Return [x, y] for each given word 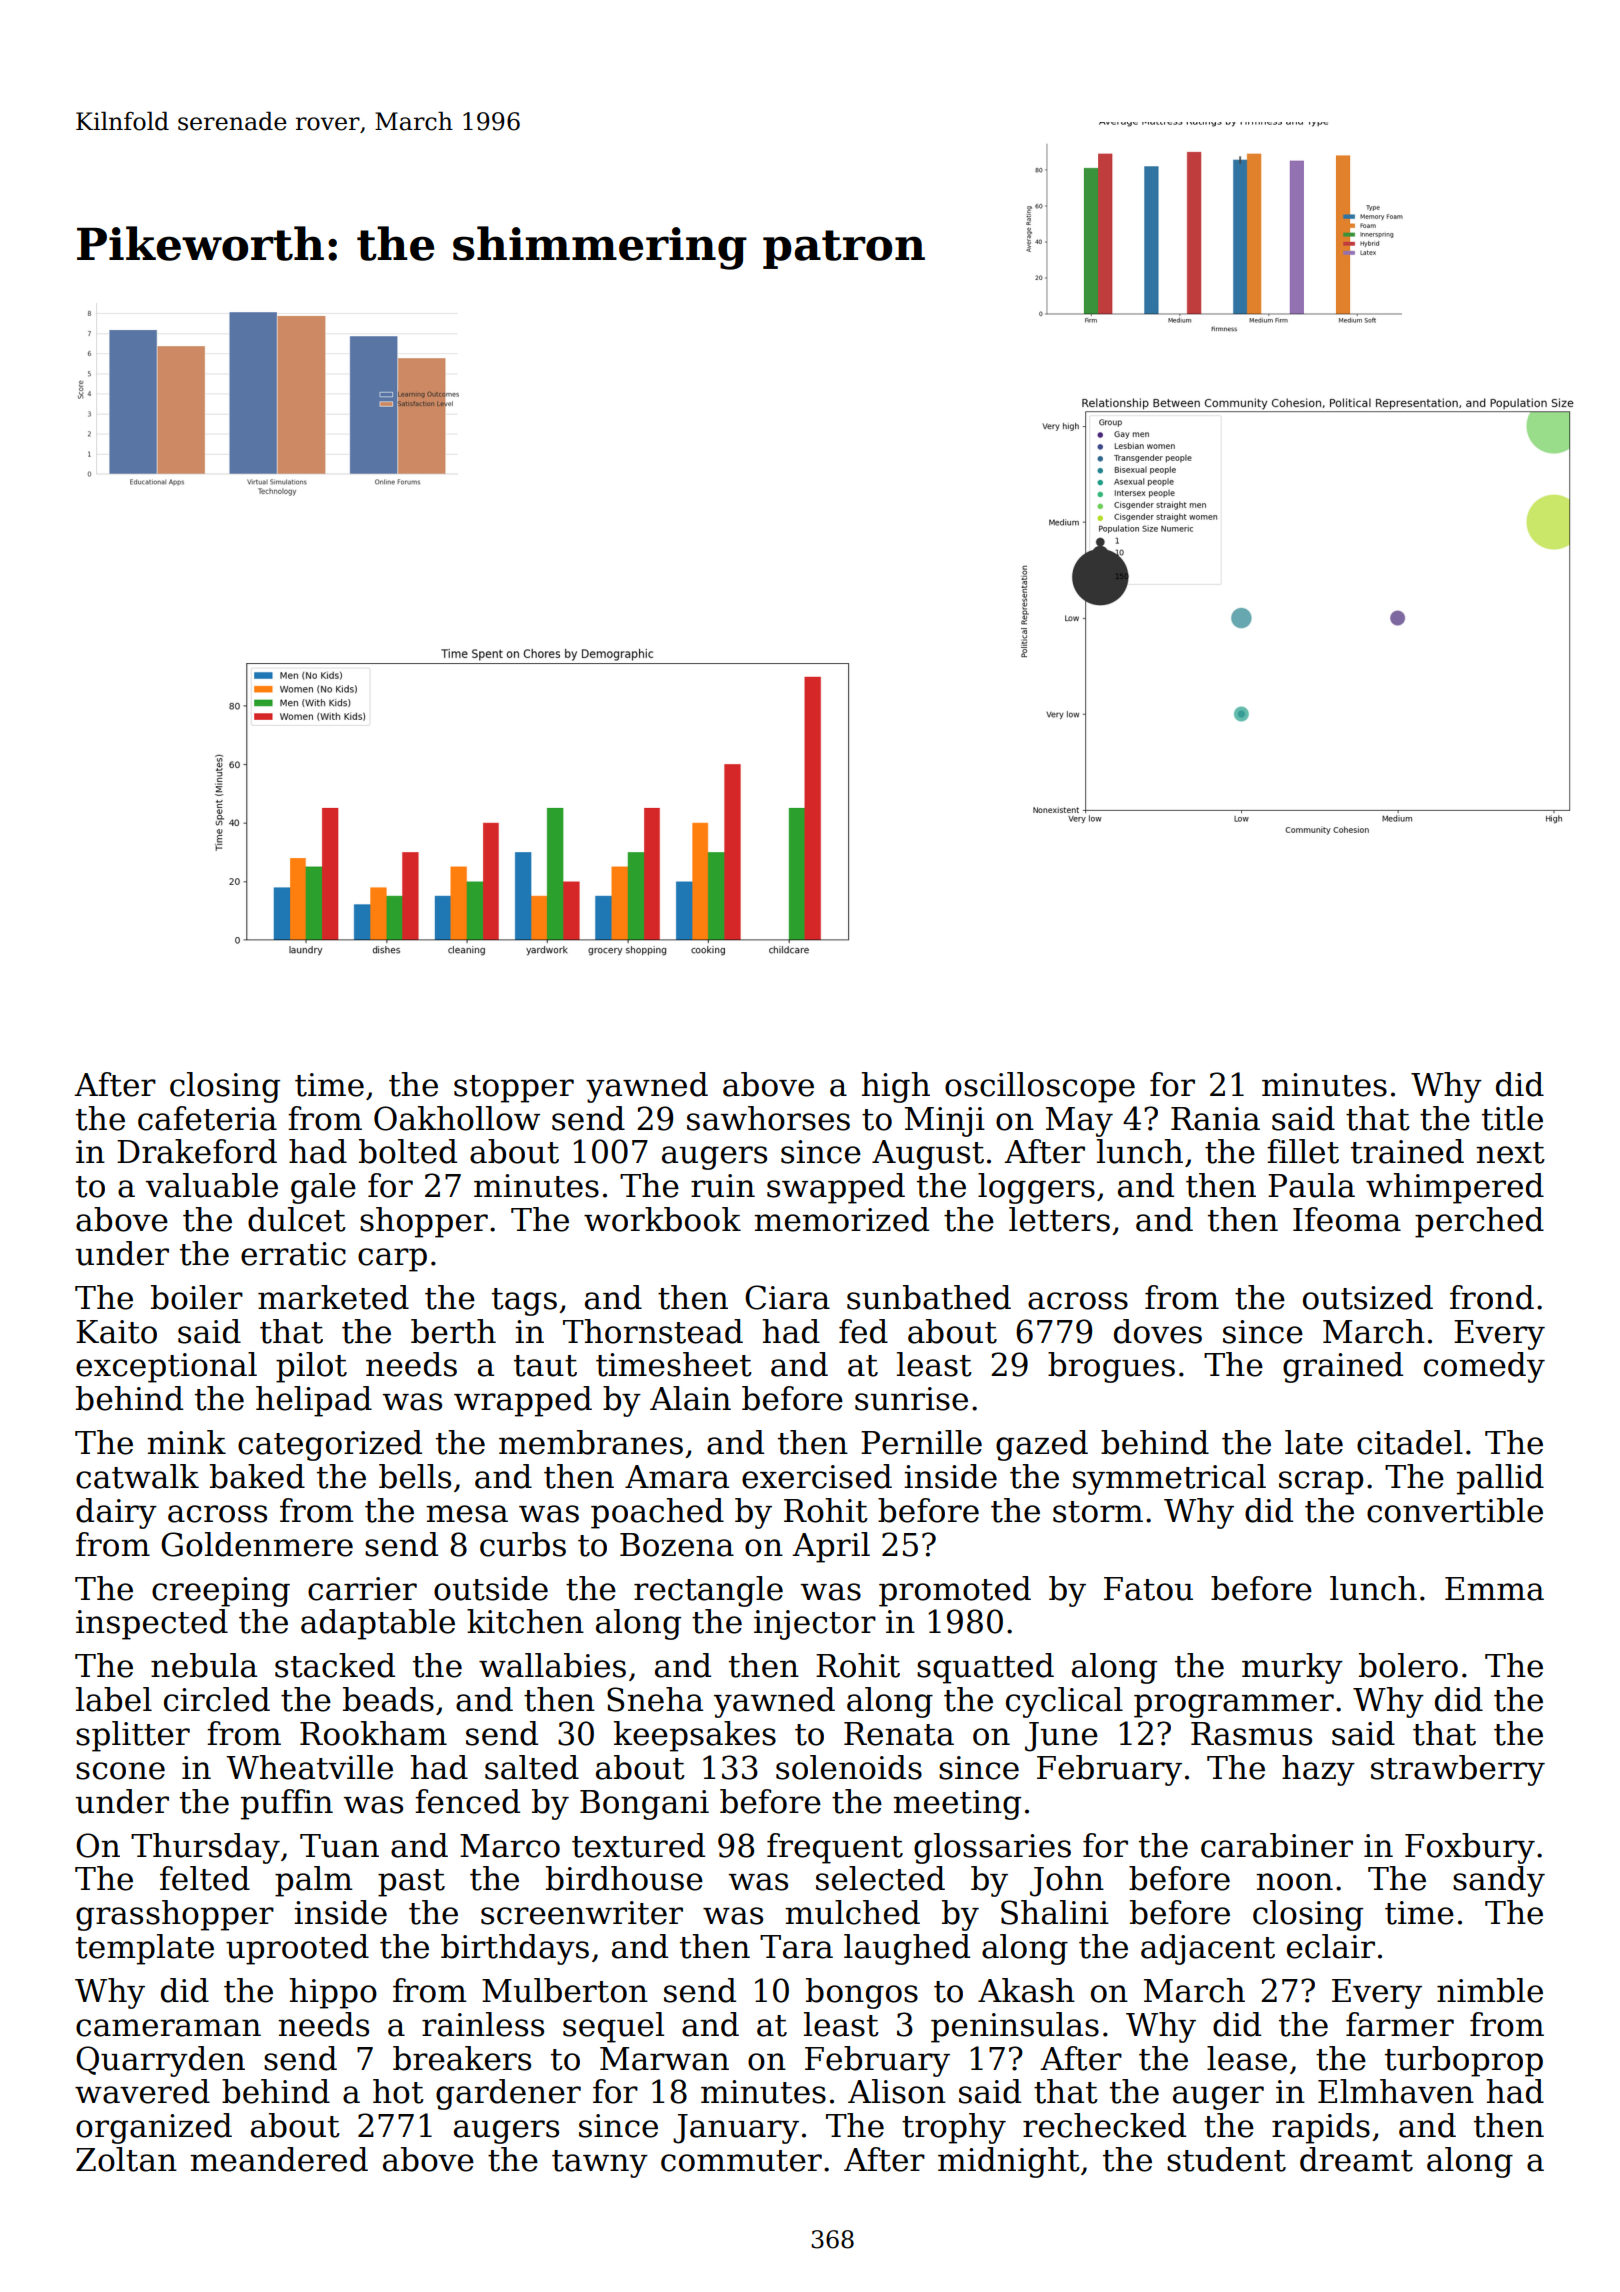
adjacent [1208, 1949]
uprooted [297, 1949]
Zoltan [126, 2159]
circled [217, 1699]
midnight [1009, 2162]
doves [1158, 1331]
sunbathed [929, 1297]
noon [1294, 1882]
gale [323, 1188]
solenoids [849, 1767]
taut [545, 1366]
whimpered [1455, 1188]
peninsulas [1015, 2027]
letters [1059, 1219]
